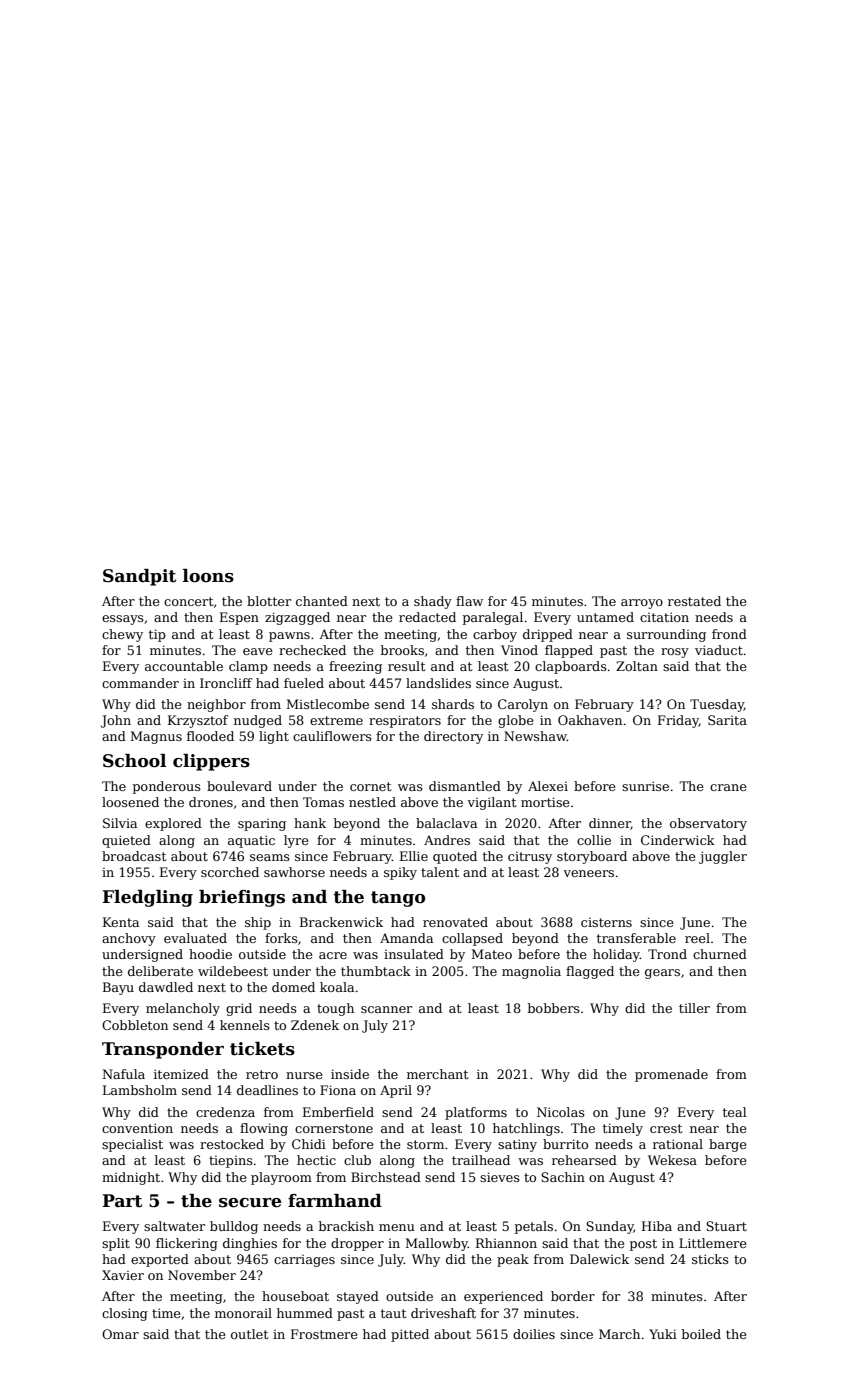 The height and width of the screenshot is (1400, 849). I want to click on Omar, so click(120, 1334).
